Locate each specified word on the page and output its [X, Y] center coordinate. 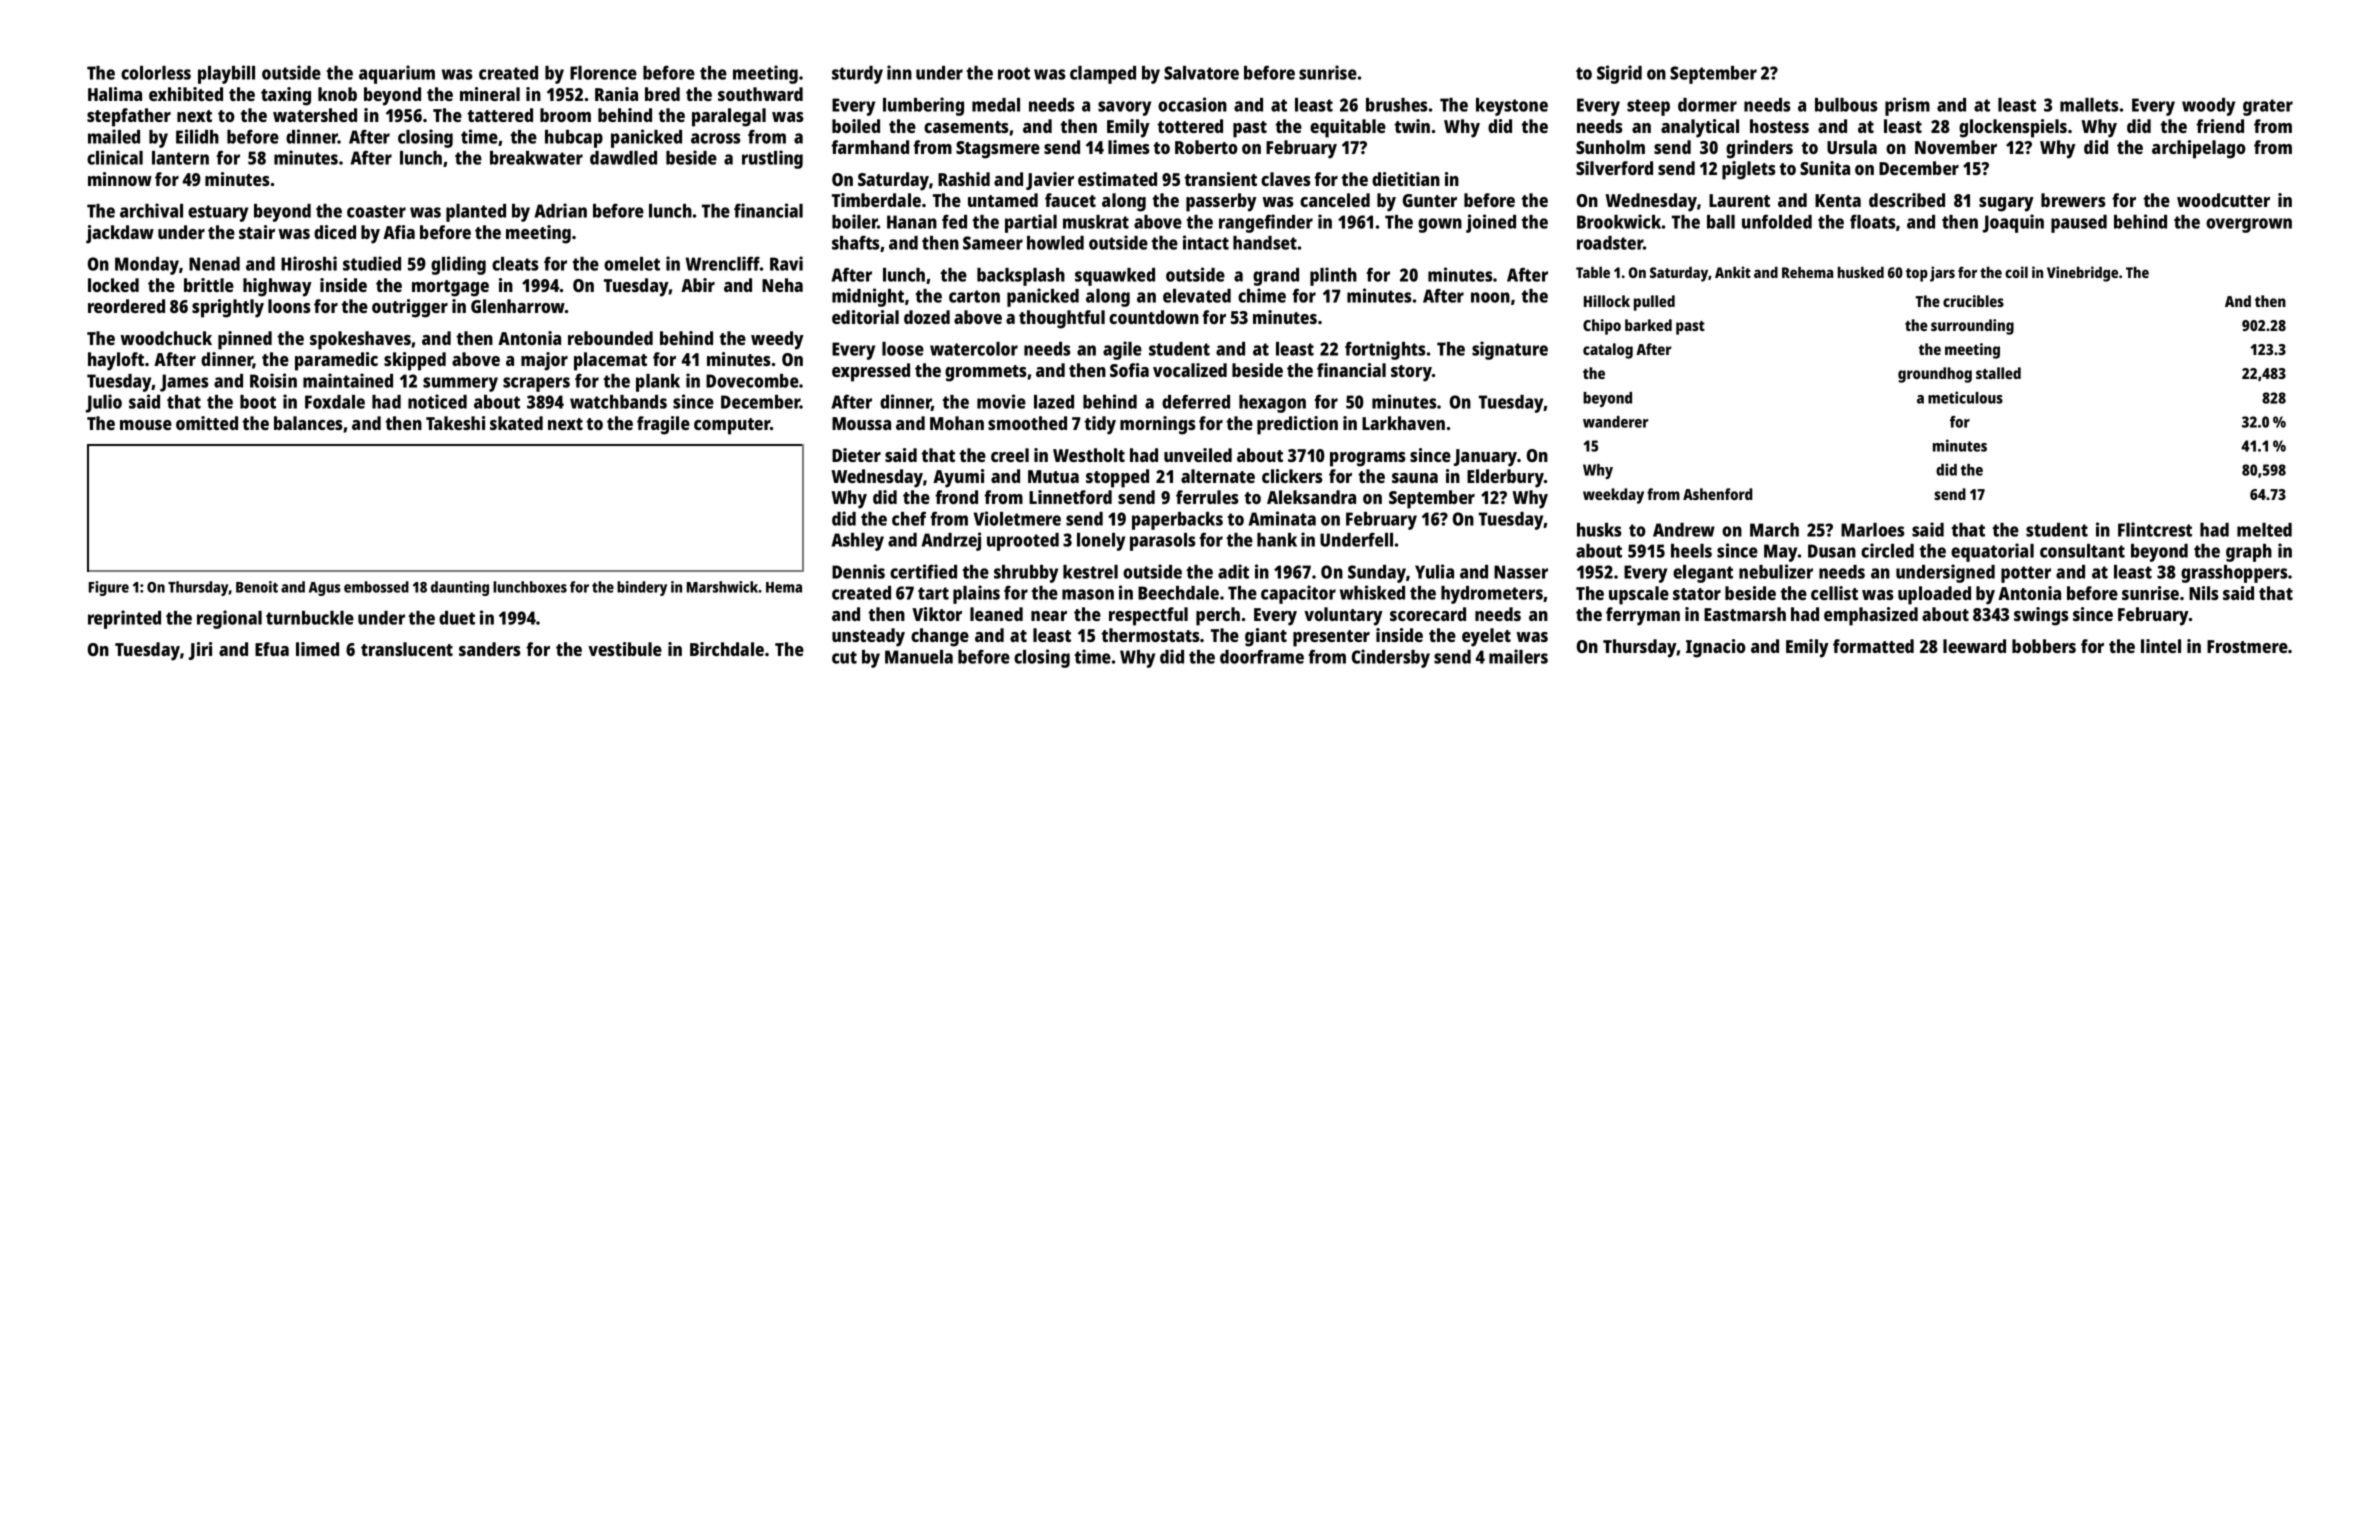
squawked [1115, 277]
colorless [156, 73]
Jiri [200, 651]
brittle [209, 285]
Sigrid [1619, 74]
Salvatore [1201, 73]
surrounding [1972, 327]
